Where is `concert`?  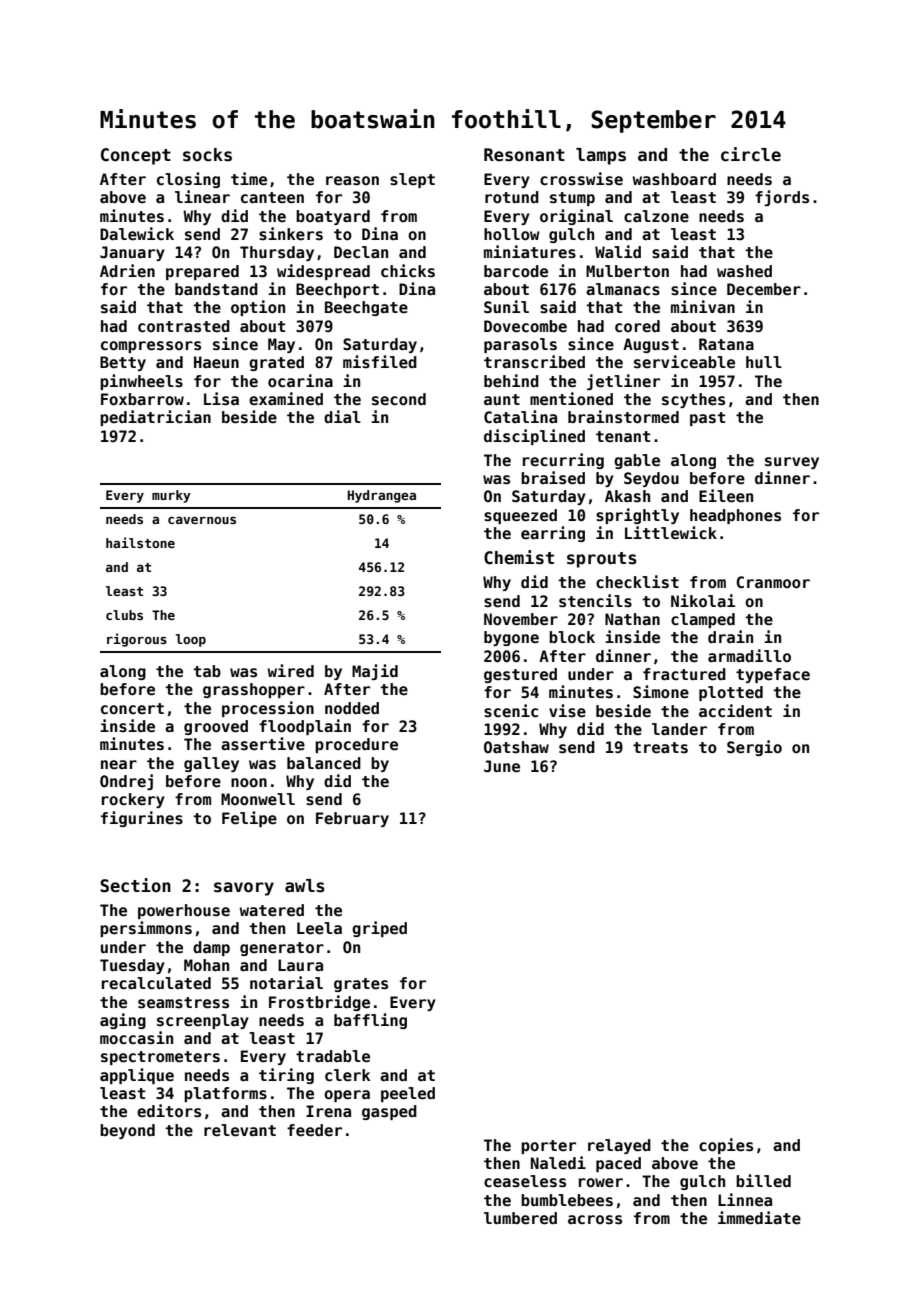 concert is located at coordinates (132, 708).
